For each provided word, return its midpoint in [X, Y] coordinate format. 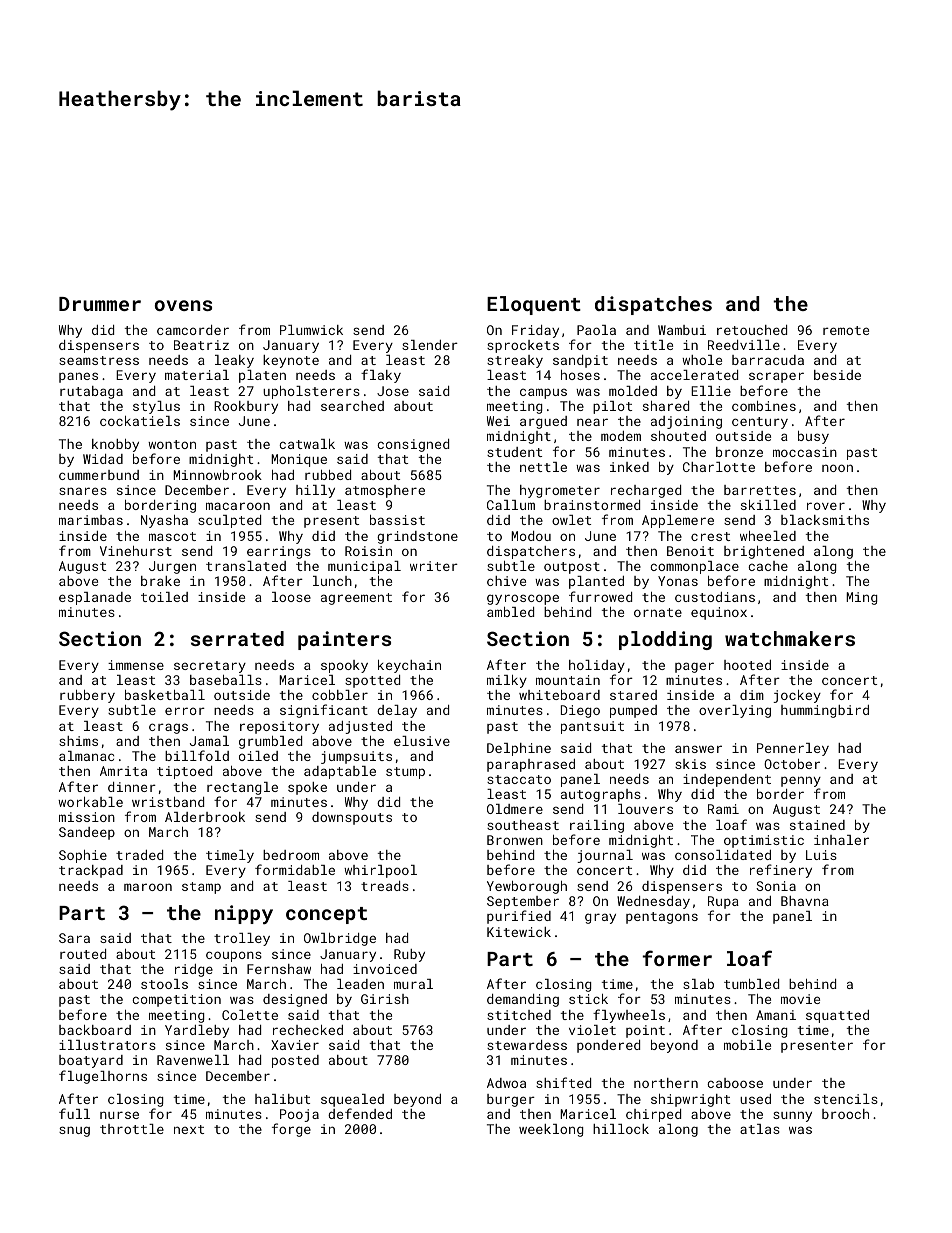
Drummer [100, 304]
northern [666, 1083]
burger [511, 1100]
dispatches [653, 305]
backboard [95, 1030]
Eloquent [534, 305]
